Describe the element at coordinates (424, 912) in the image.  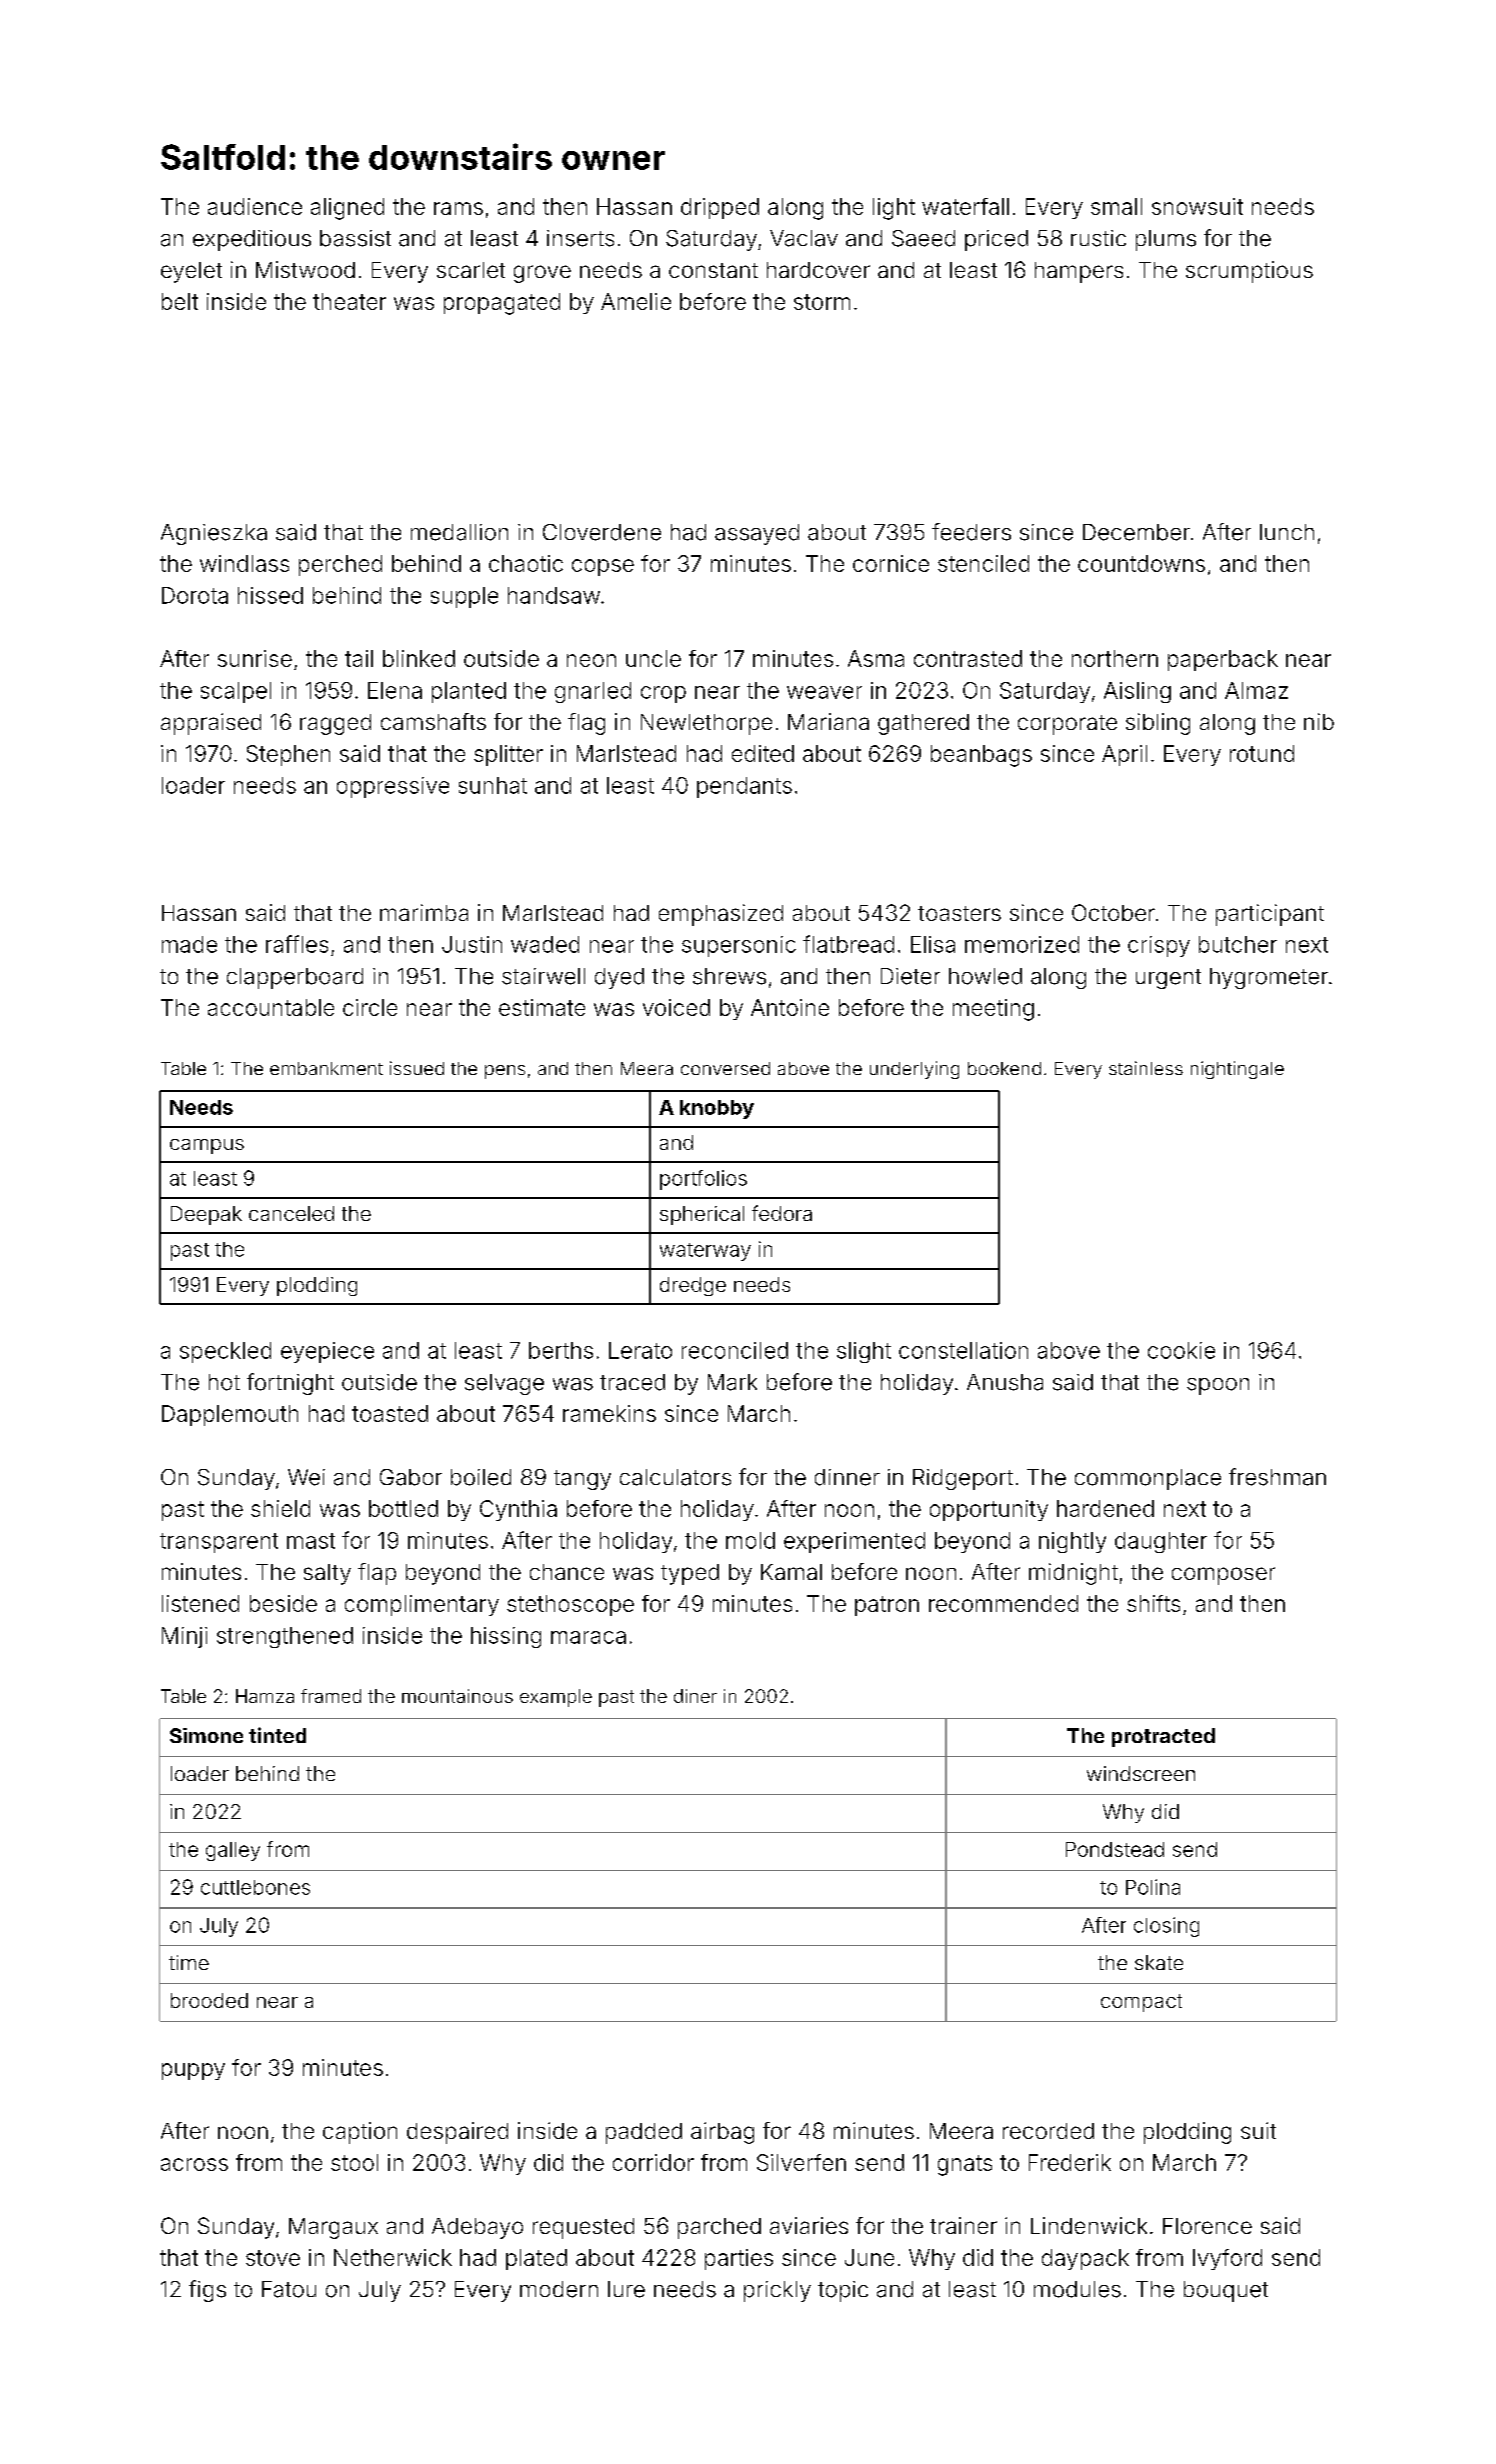
I see `marimba` at that location.
